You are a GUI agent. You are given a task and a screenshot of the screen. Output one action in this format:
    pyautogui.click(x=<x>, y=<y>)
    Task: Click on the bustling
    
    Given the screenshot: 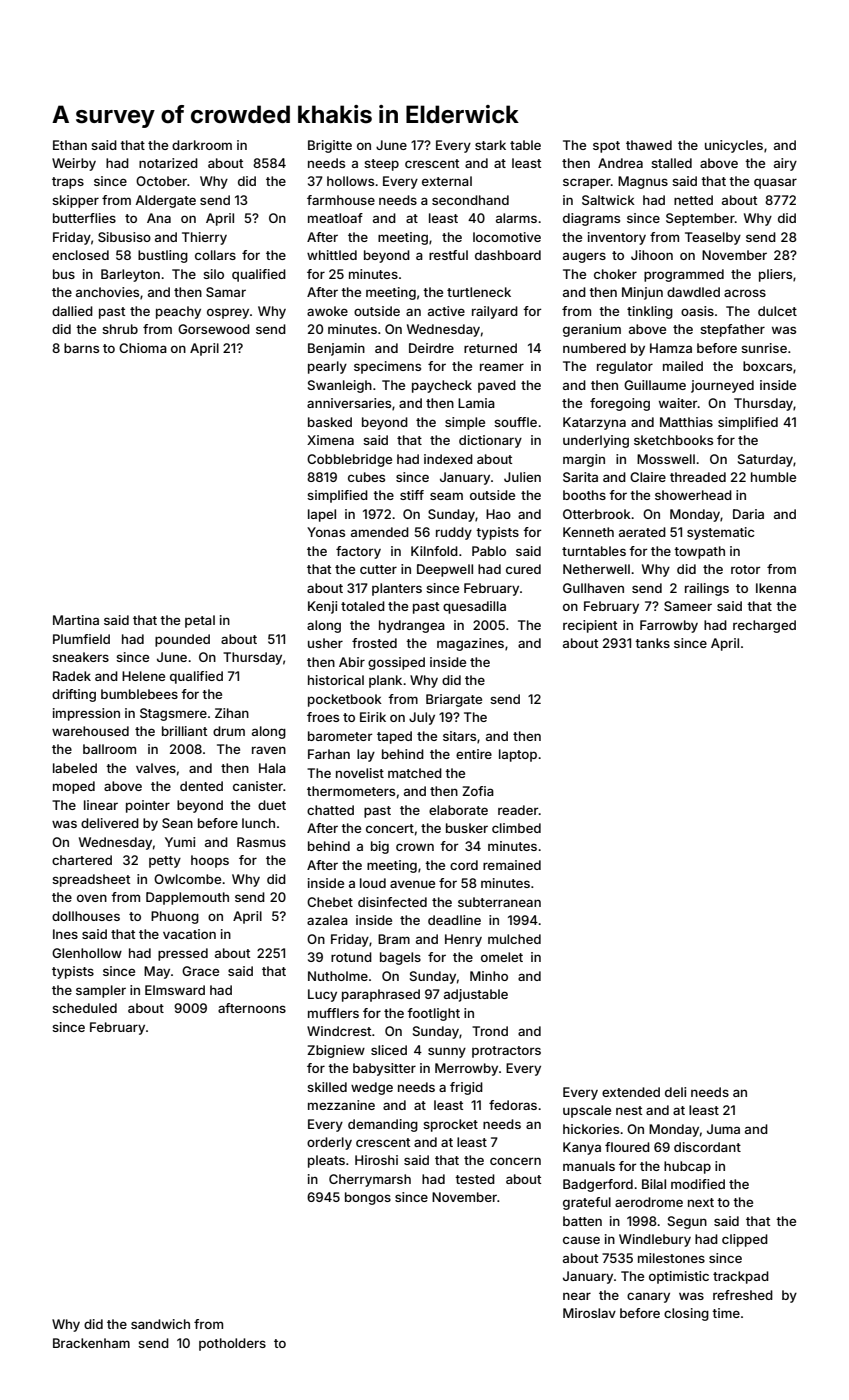 What is the action you would take?
    pyautogui.click(x=163, y=256)
